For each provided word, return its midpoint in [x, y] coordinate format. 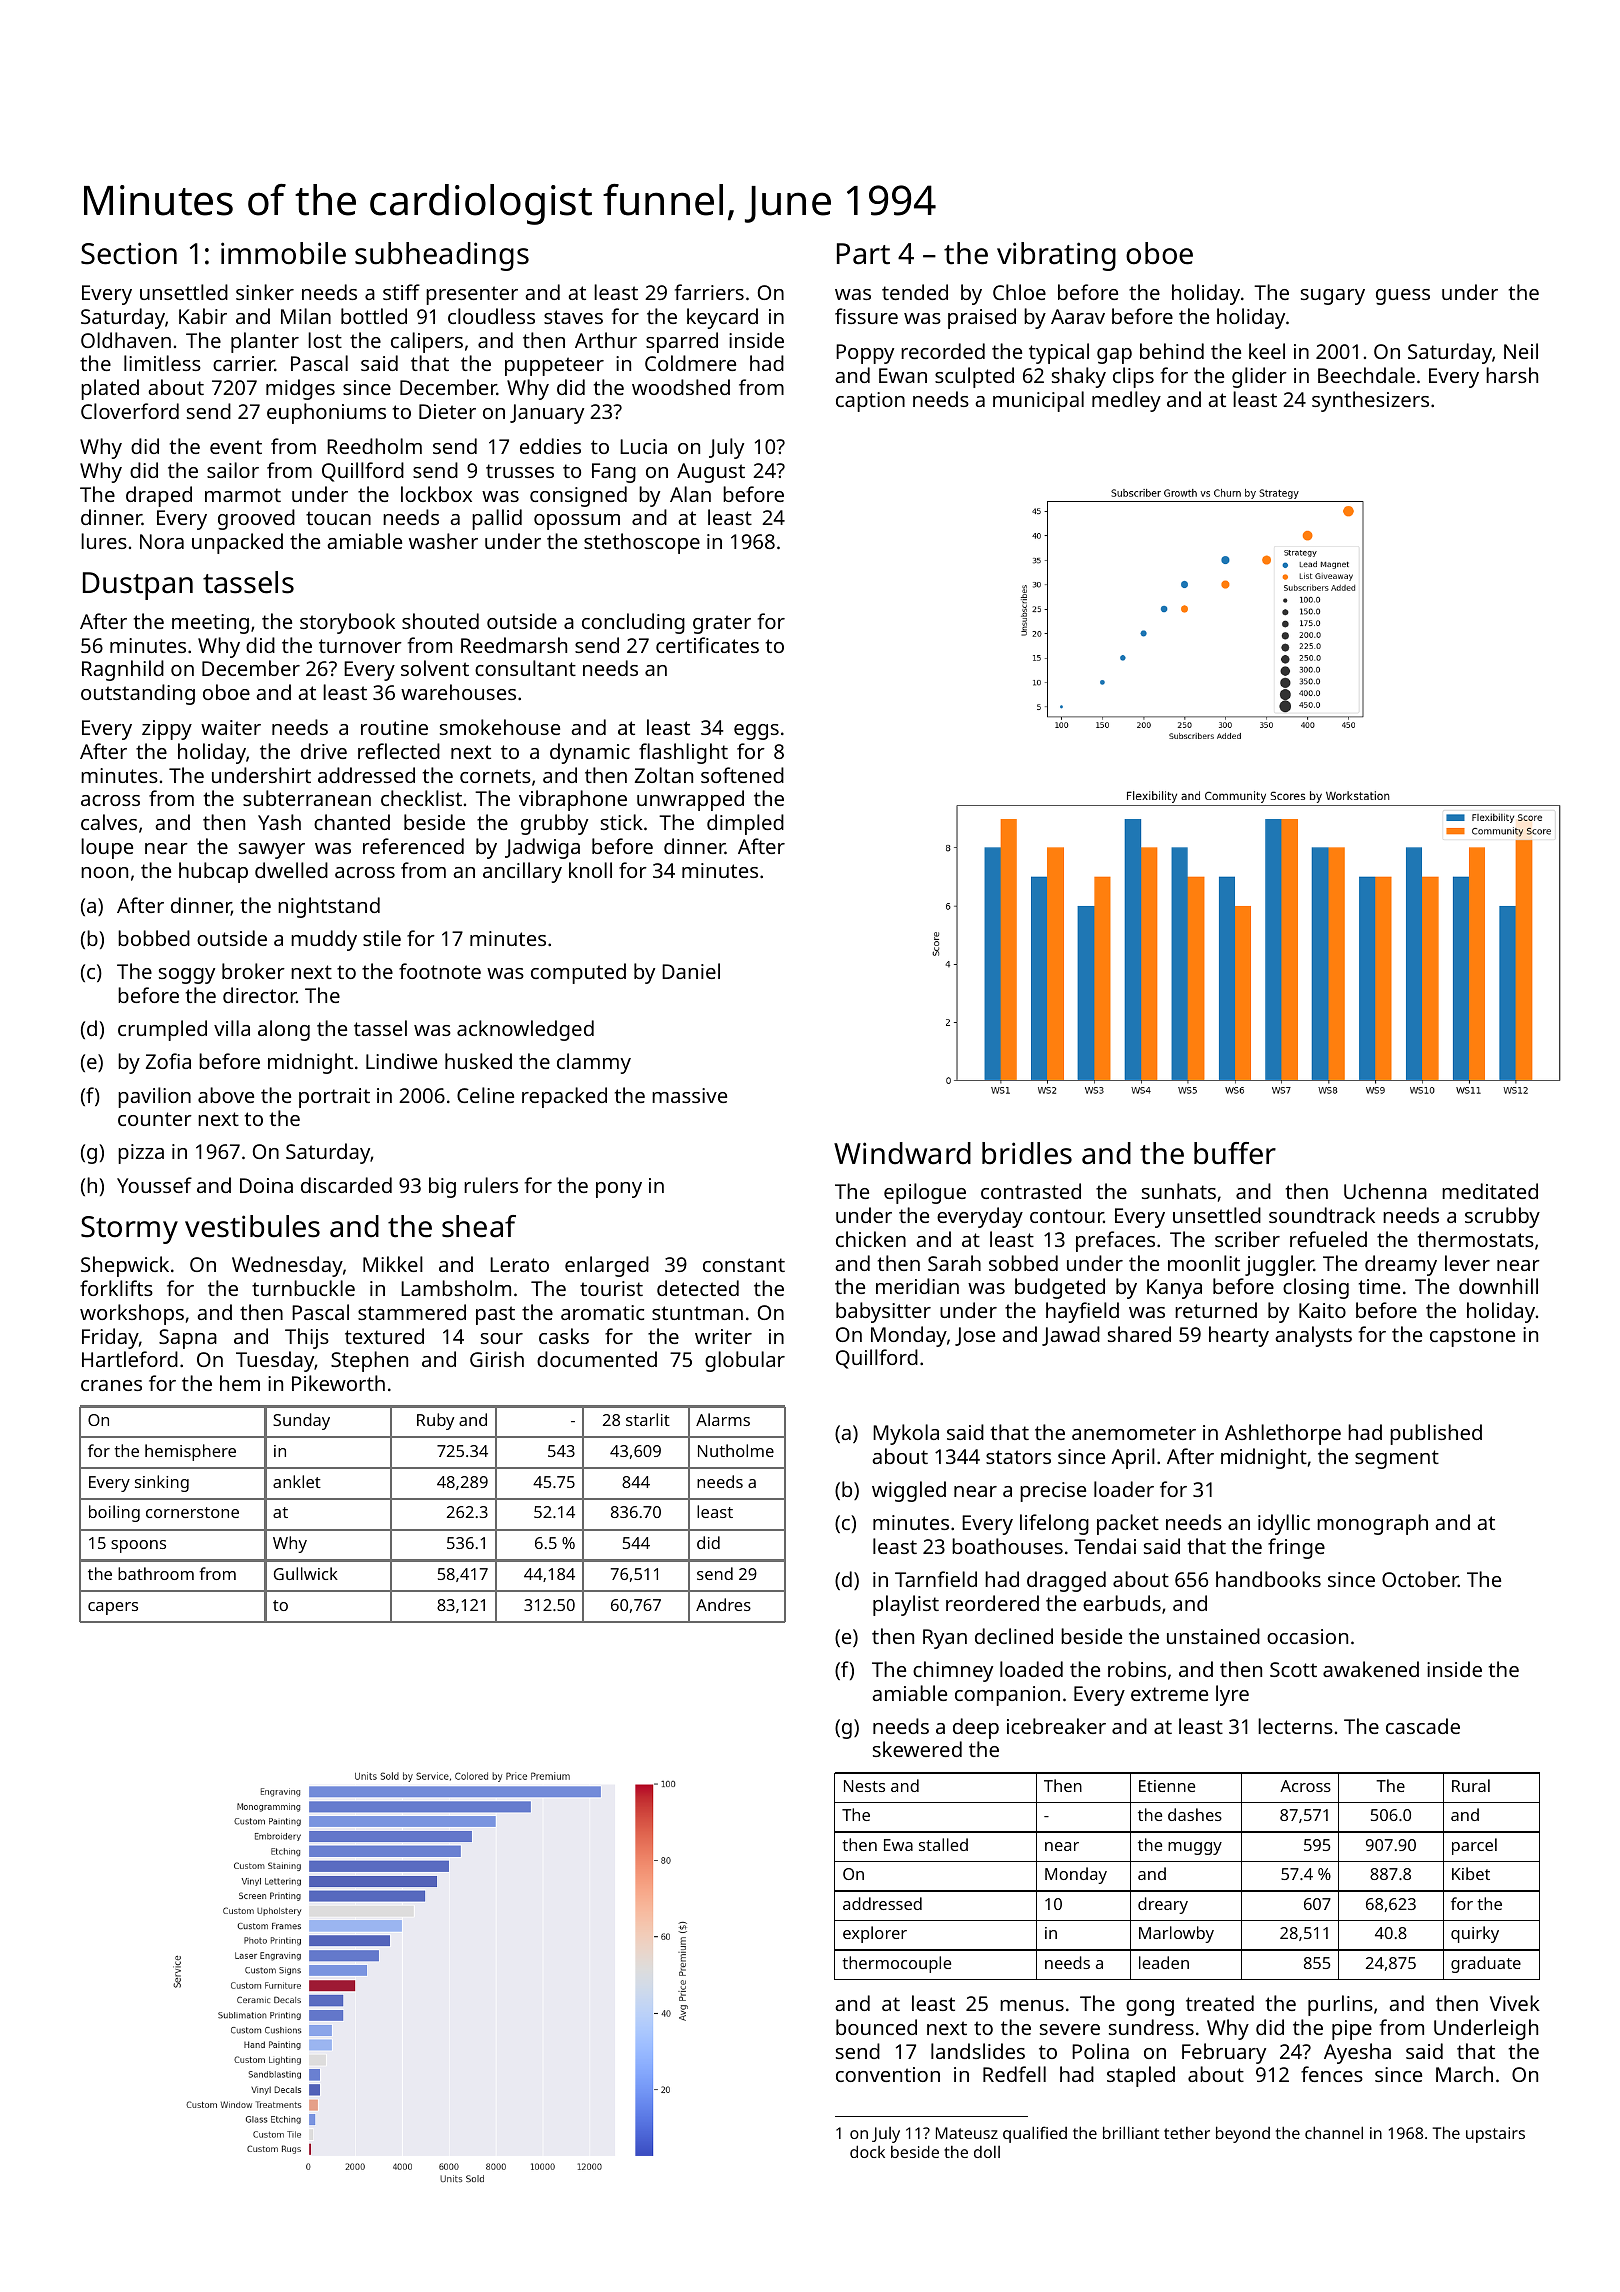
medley [1126, 401]
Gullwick [306, 1573]
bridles [1027, 1153]
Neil [1521, 351]
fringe [1296, 1548]
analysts [1313, 1336]
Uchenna [1385, 1191]
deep [976, 1728]
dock [867, 2151]
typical [1059, 353]
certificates [707, 645]
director [260, 995]
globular [745, 1361]
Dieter [447, 411]
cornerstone [192, 1512]
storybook [347, 623]
